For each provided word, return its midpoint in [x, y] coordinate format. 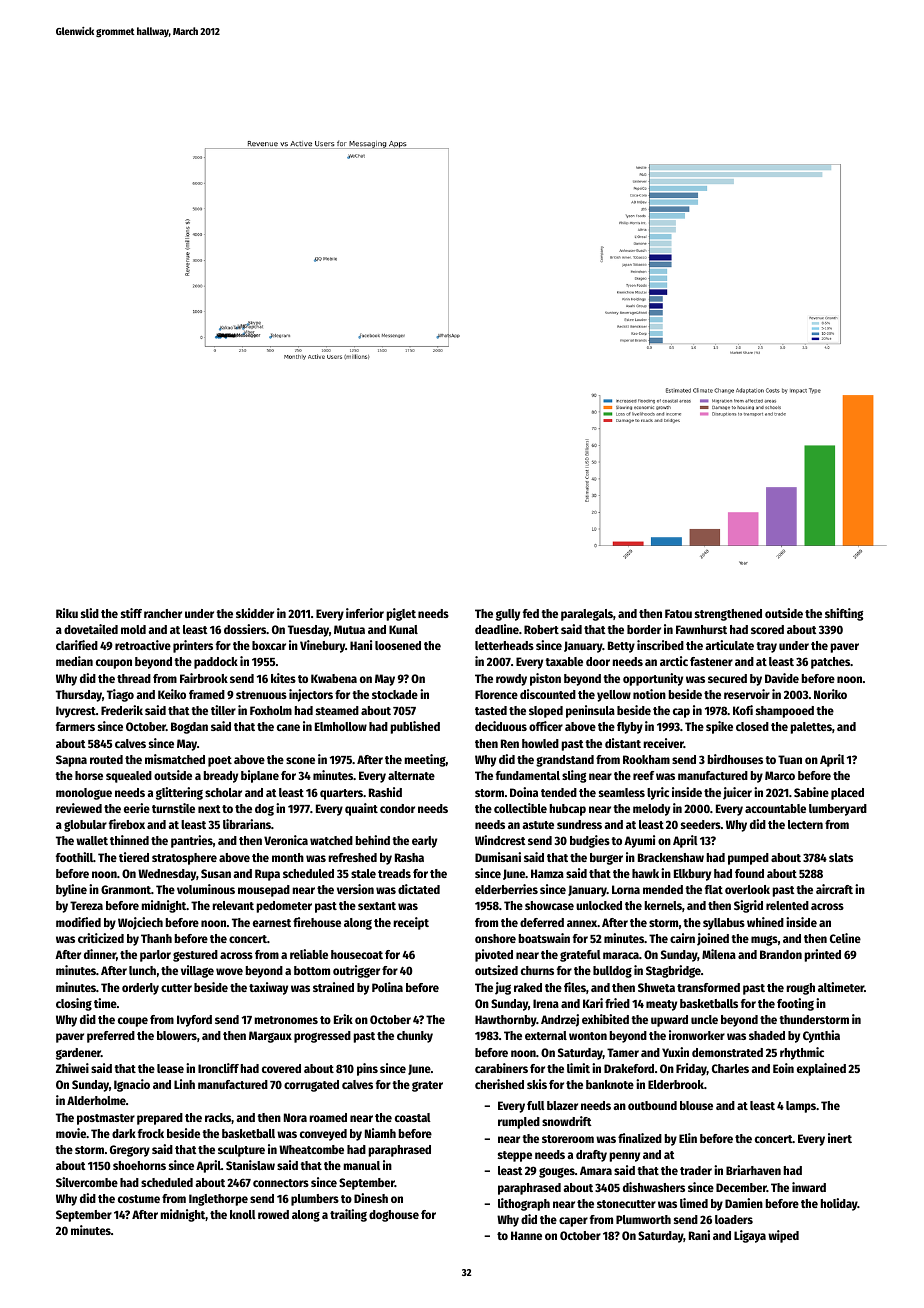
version [355, 889]
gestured [195, 956]
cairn [682, 938]
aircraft [834, 889]
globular [85, 826]
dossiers [245, 629]
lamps [801, 1107]
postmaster [106, 1119]
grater [427, 1086]
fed [531, 613]
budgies [590, 841]
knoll [243, 1214]
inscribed [660, 645]
